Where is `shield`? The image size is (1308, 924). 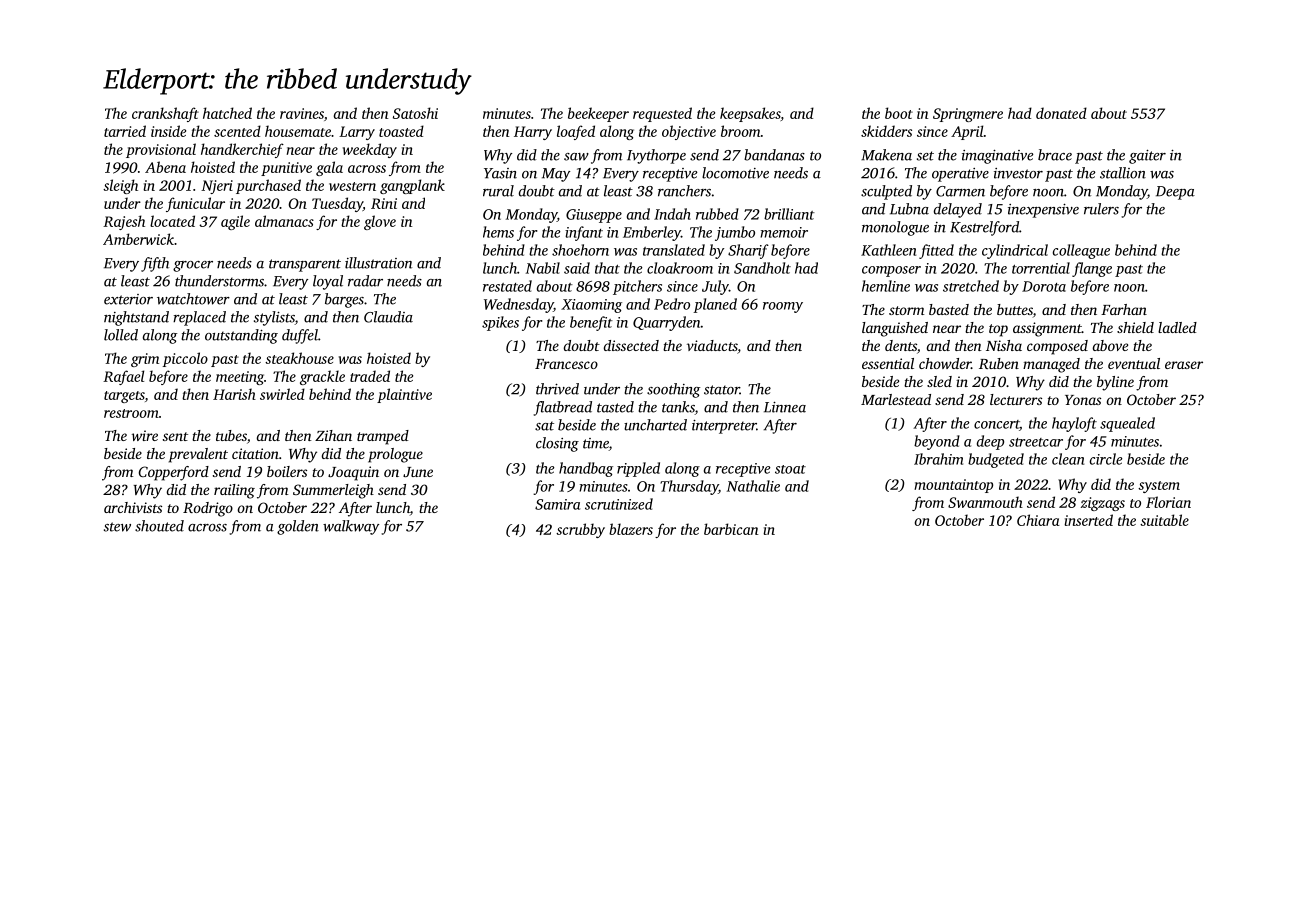
shield is located at coordinates (1135, 327).
